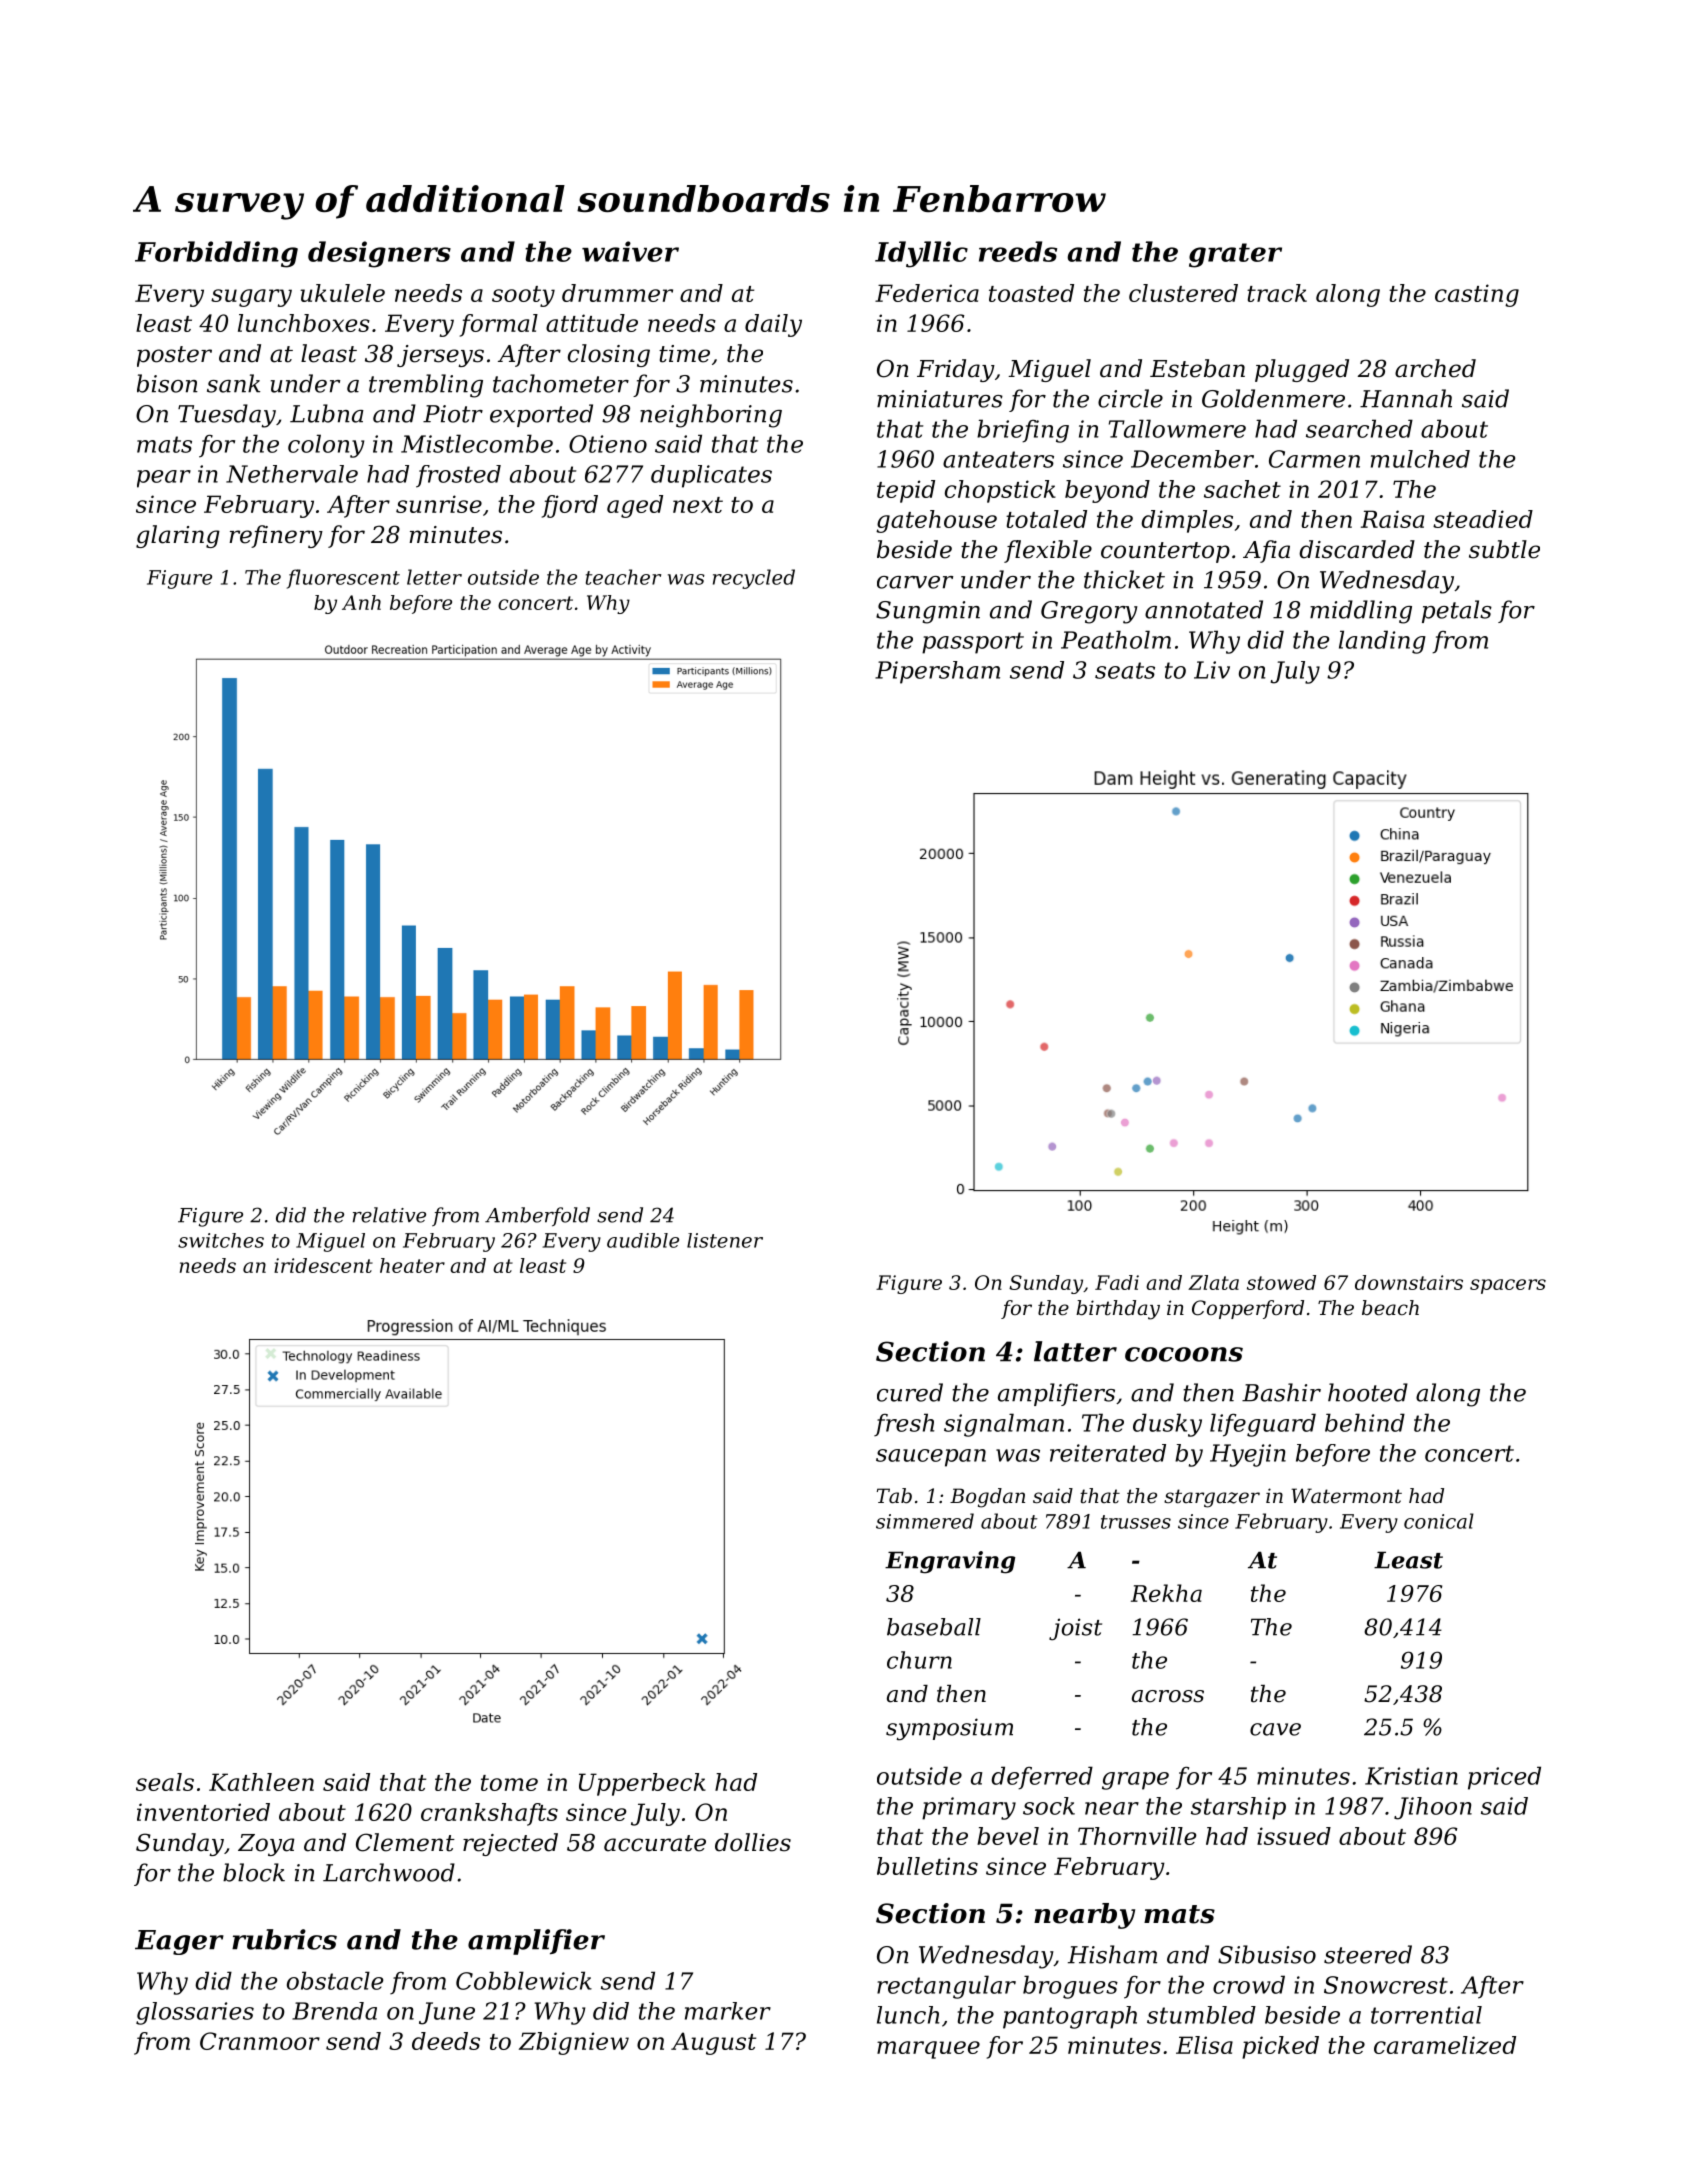 Image resolution: width=1683 pixels, height=2178 pixels. Describe the element at coordinates (946, 1987) in the document. I see `rectangular` at that location.
